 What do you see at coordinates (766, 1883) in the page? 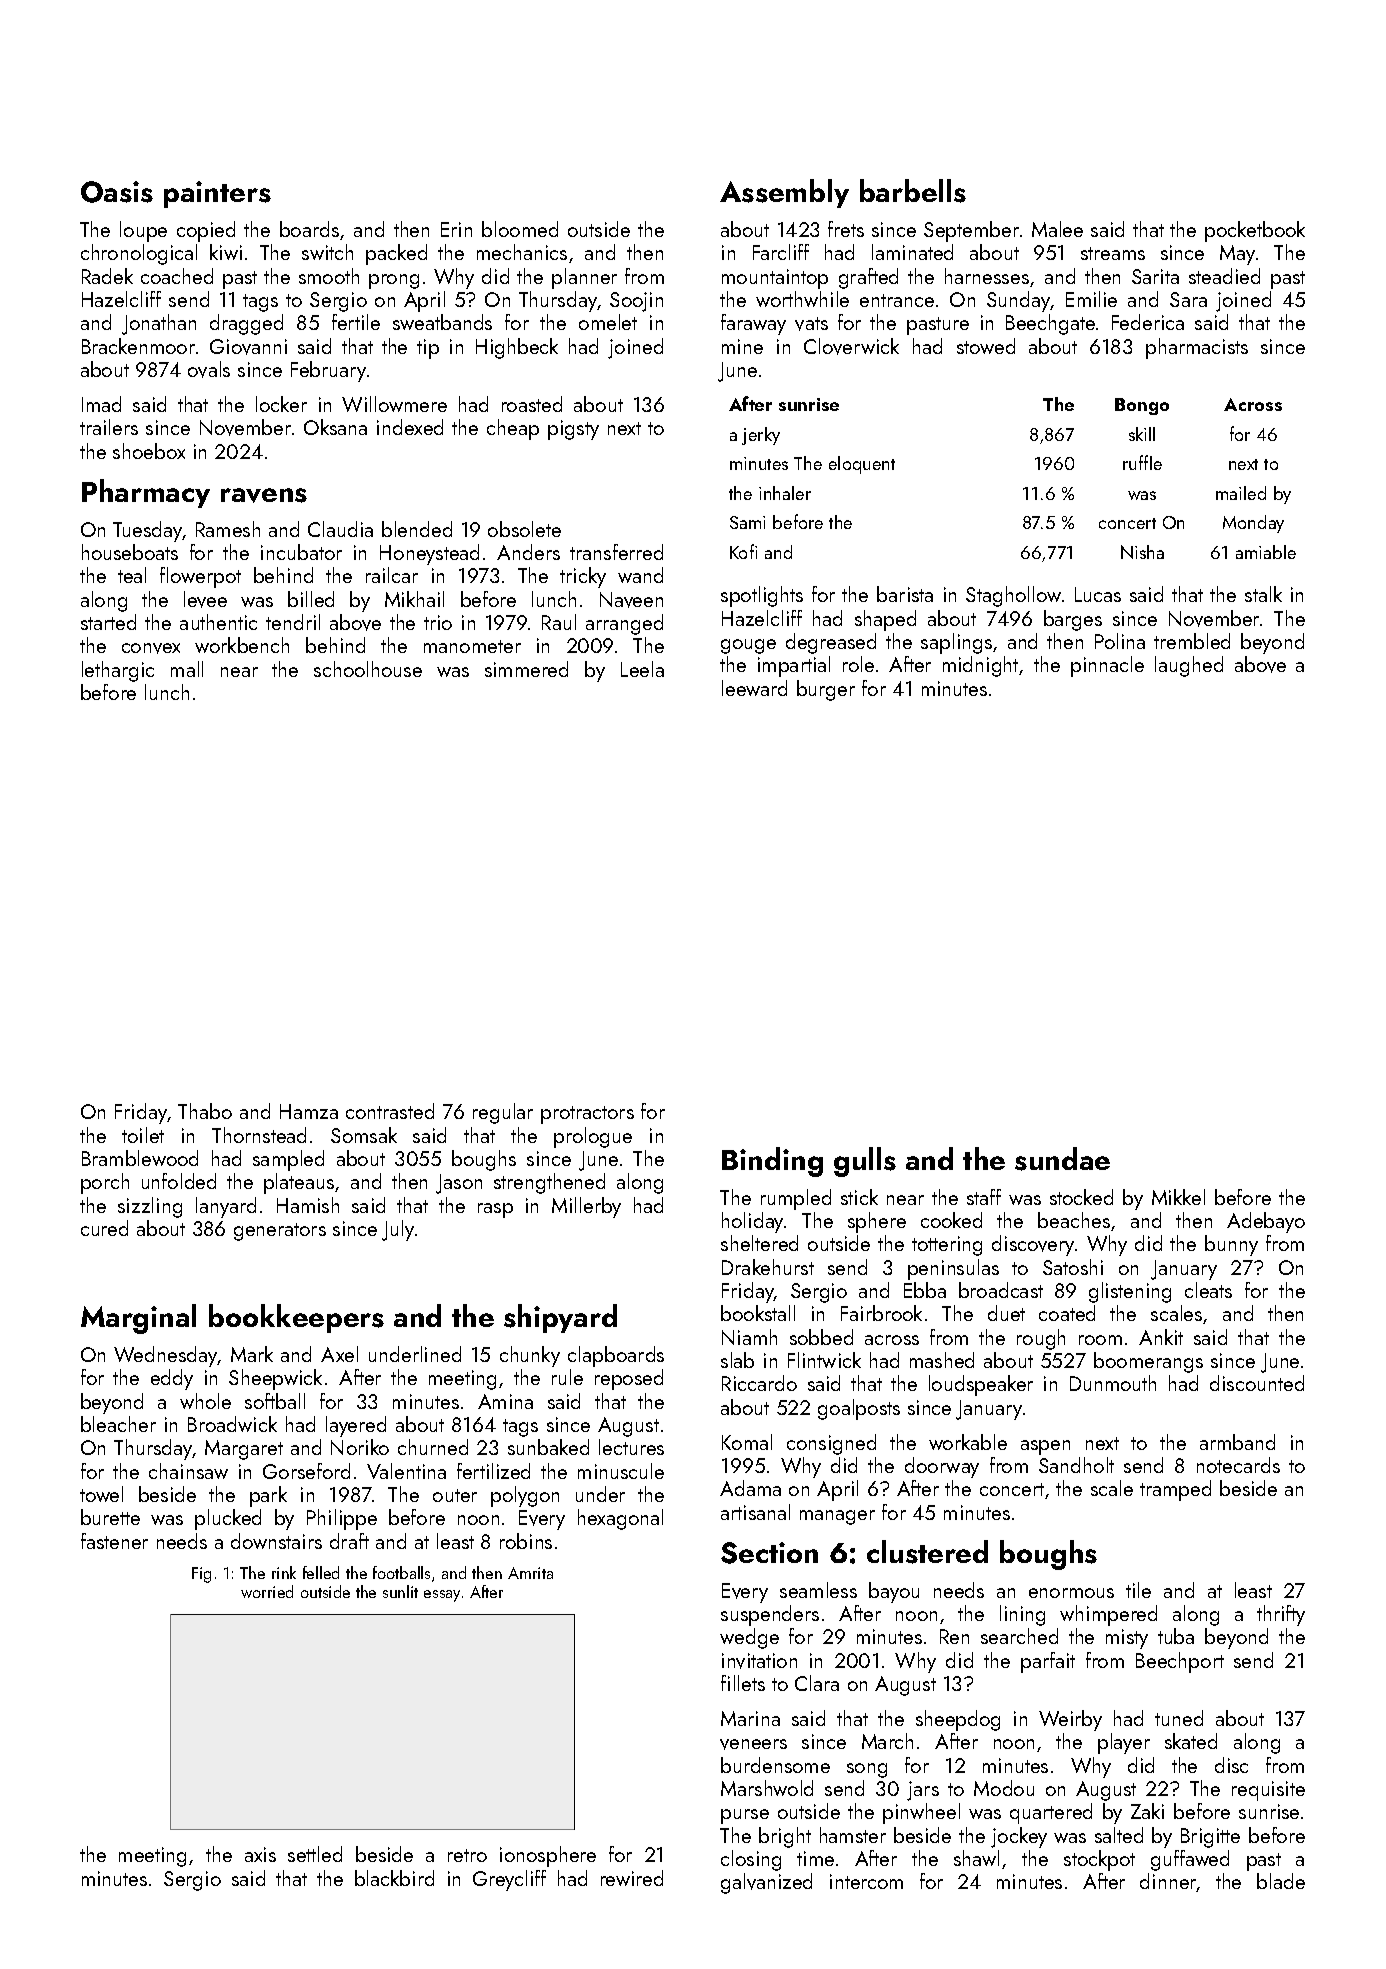
I see `galvanized` at bounding box center [766, 1883].
